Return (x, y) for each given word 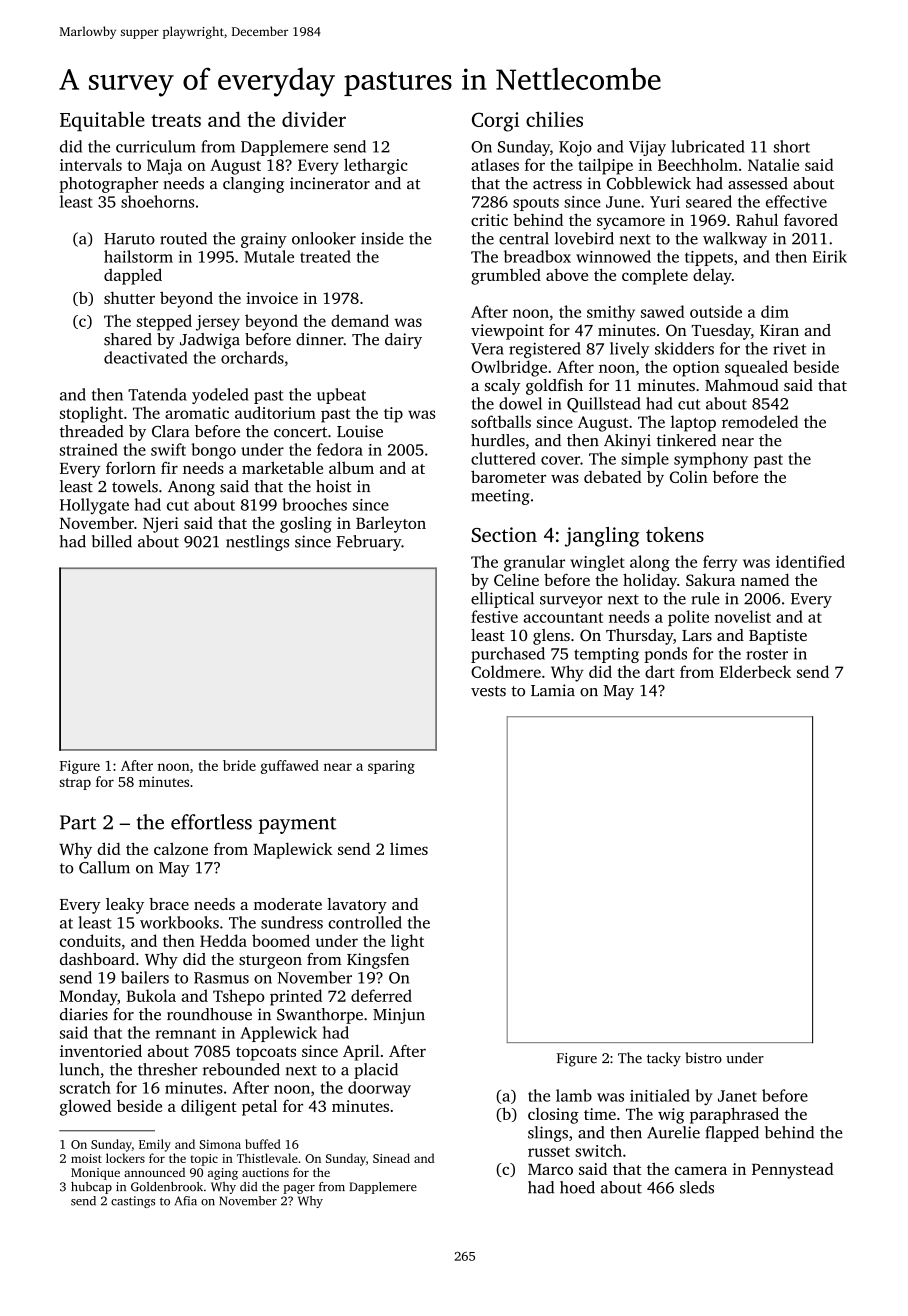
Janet (737, 1096)
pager (299, 1189)
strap (75, 784)
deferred (381, 995)
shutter (129, 298)
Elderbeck (755, 671)
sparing (391, 767)
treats (176, 120)
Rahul (757, 219)
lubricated (708, 146)
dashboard (97, 959)
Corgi (495, 122)
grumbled (506, 276)
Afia (185, 1201)
